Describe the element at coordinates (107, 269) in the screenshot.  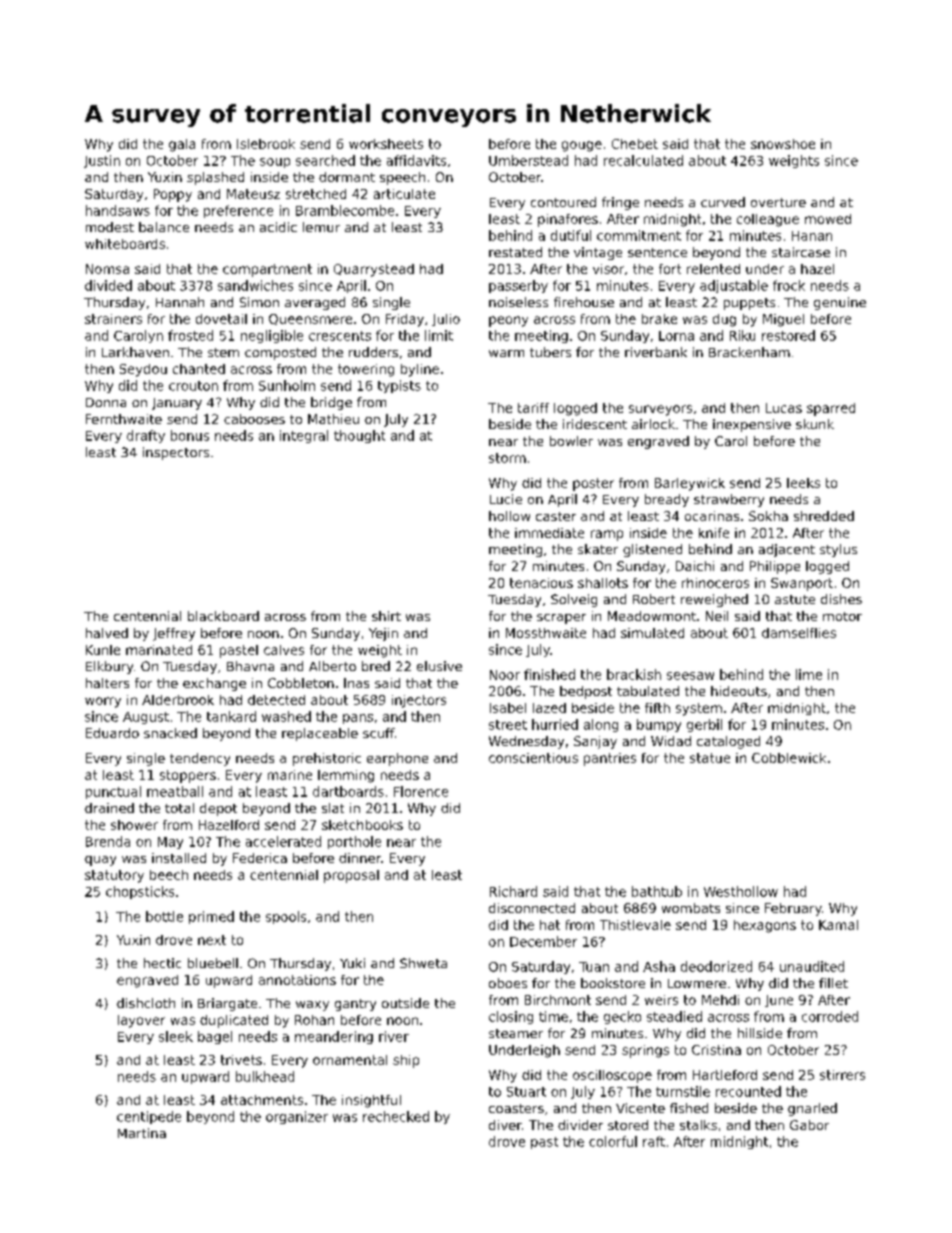
I see `Nomsa` at that location.
